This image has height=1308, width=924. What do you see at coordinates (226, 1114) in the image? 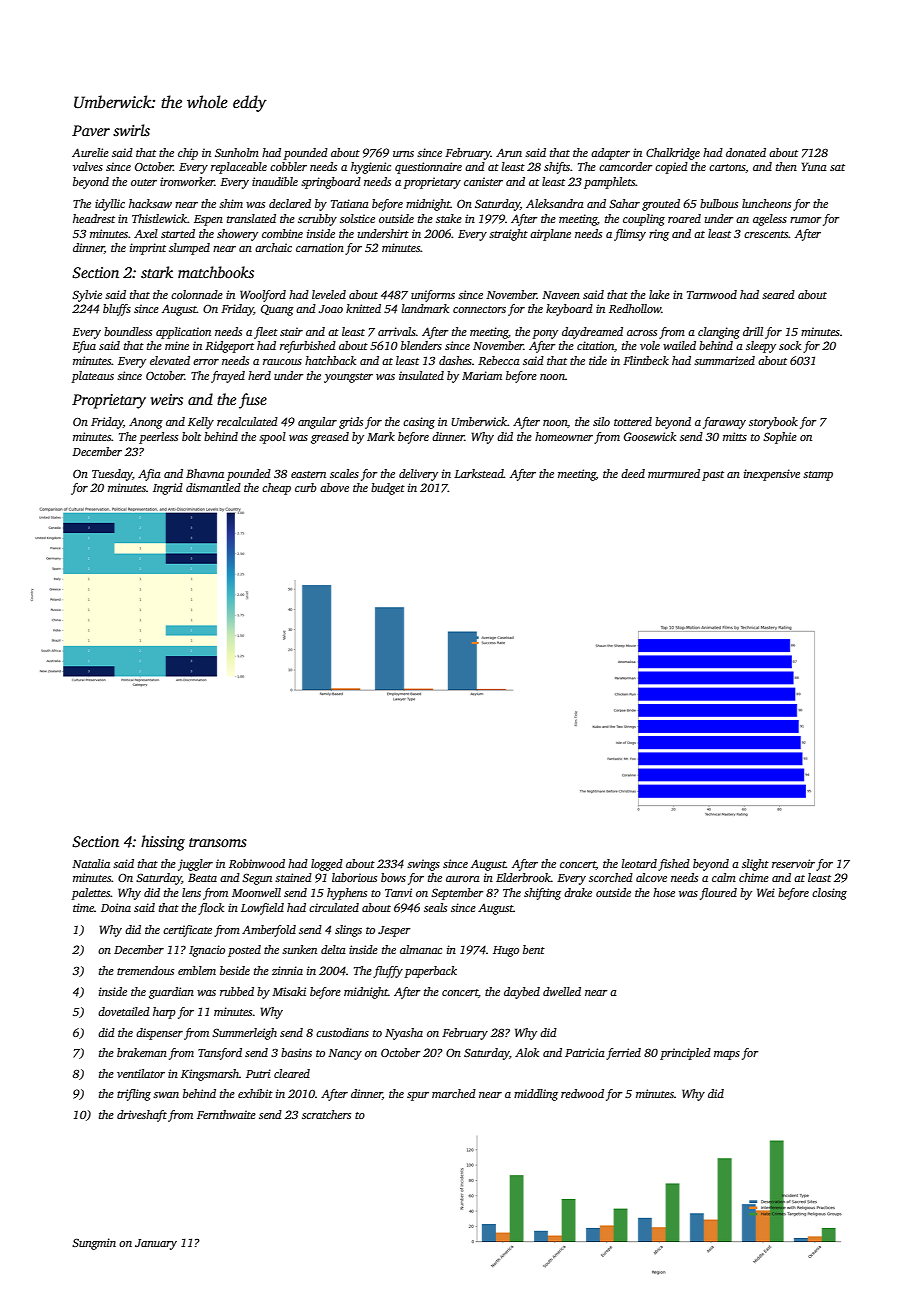
I see `Fernthwaite` at bounding box center [226, 1114].
